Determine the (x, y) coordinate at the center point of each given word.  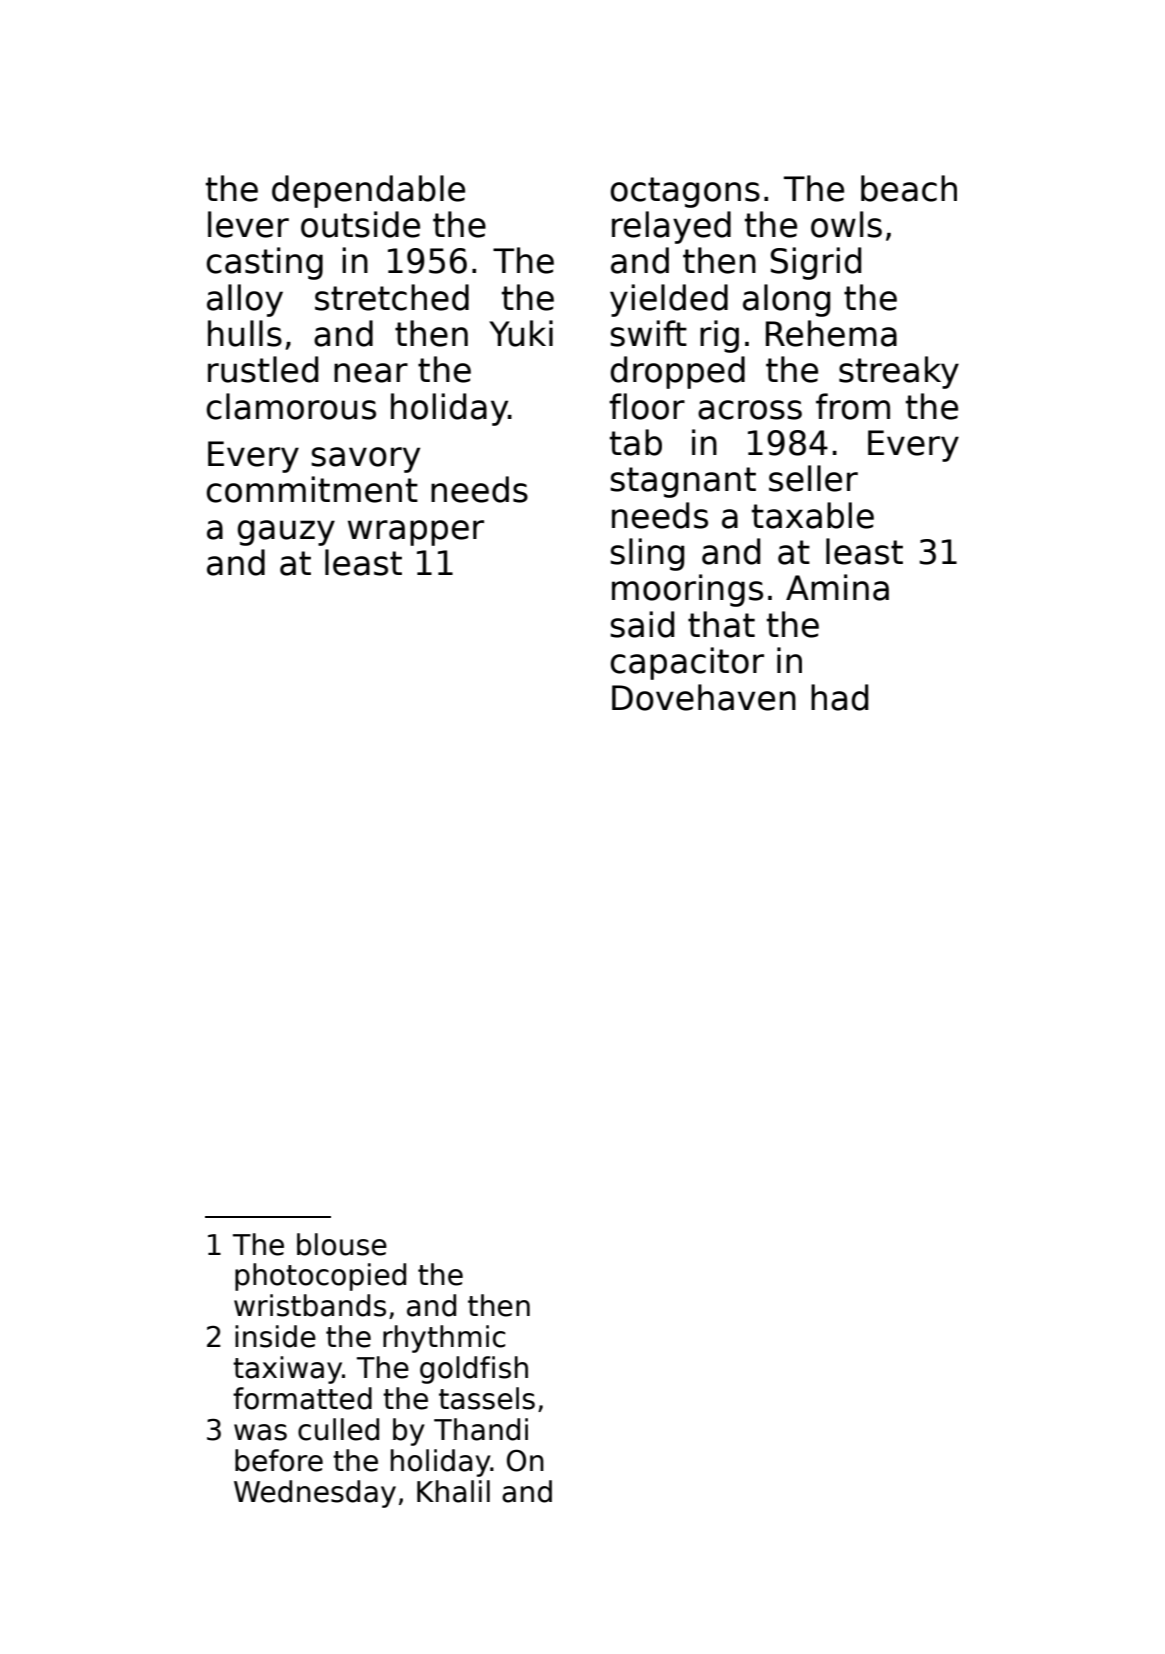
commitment (312, 489)
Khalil (453, 1491)
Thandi (481, 1429)
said (642, 624)
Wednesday (315, 1494)
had (839, 697)
